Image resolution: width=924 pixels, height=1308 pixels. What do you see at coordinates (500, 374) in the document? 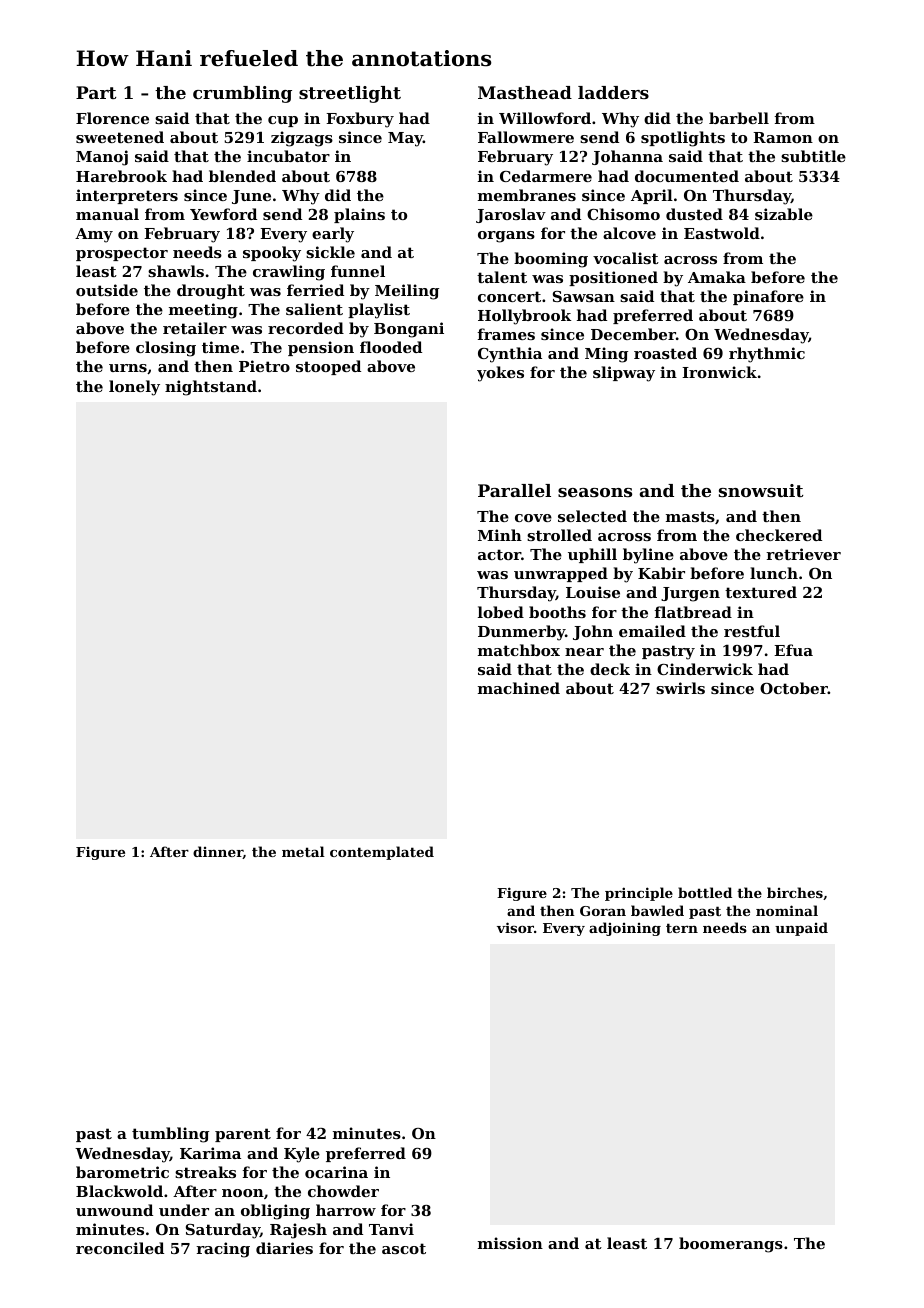
I see `yokes` at bounding box center [500, 374].
